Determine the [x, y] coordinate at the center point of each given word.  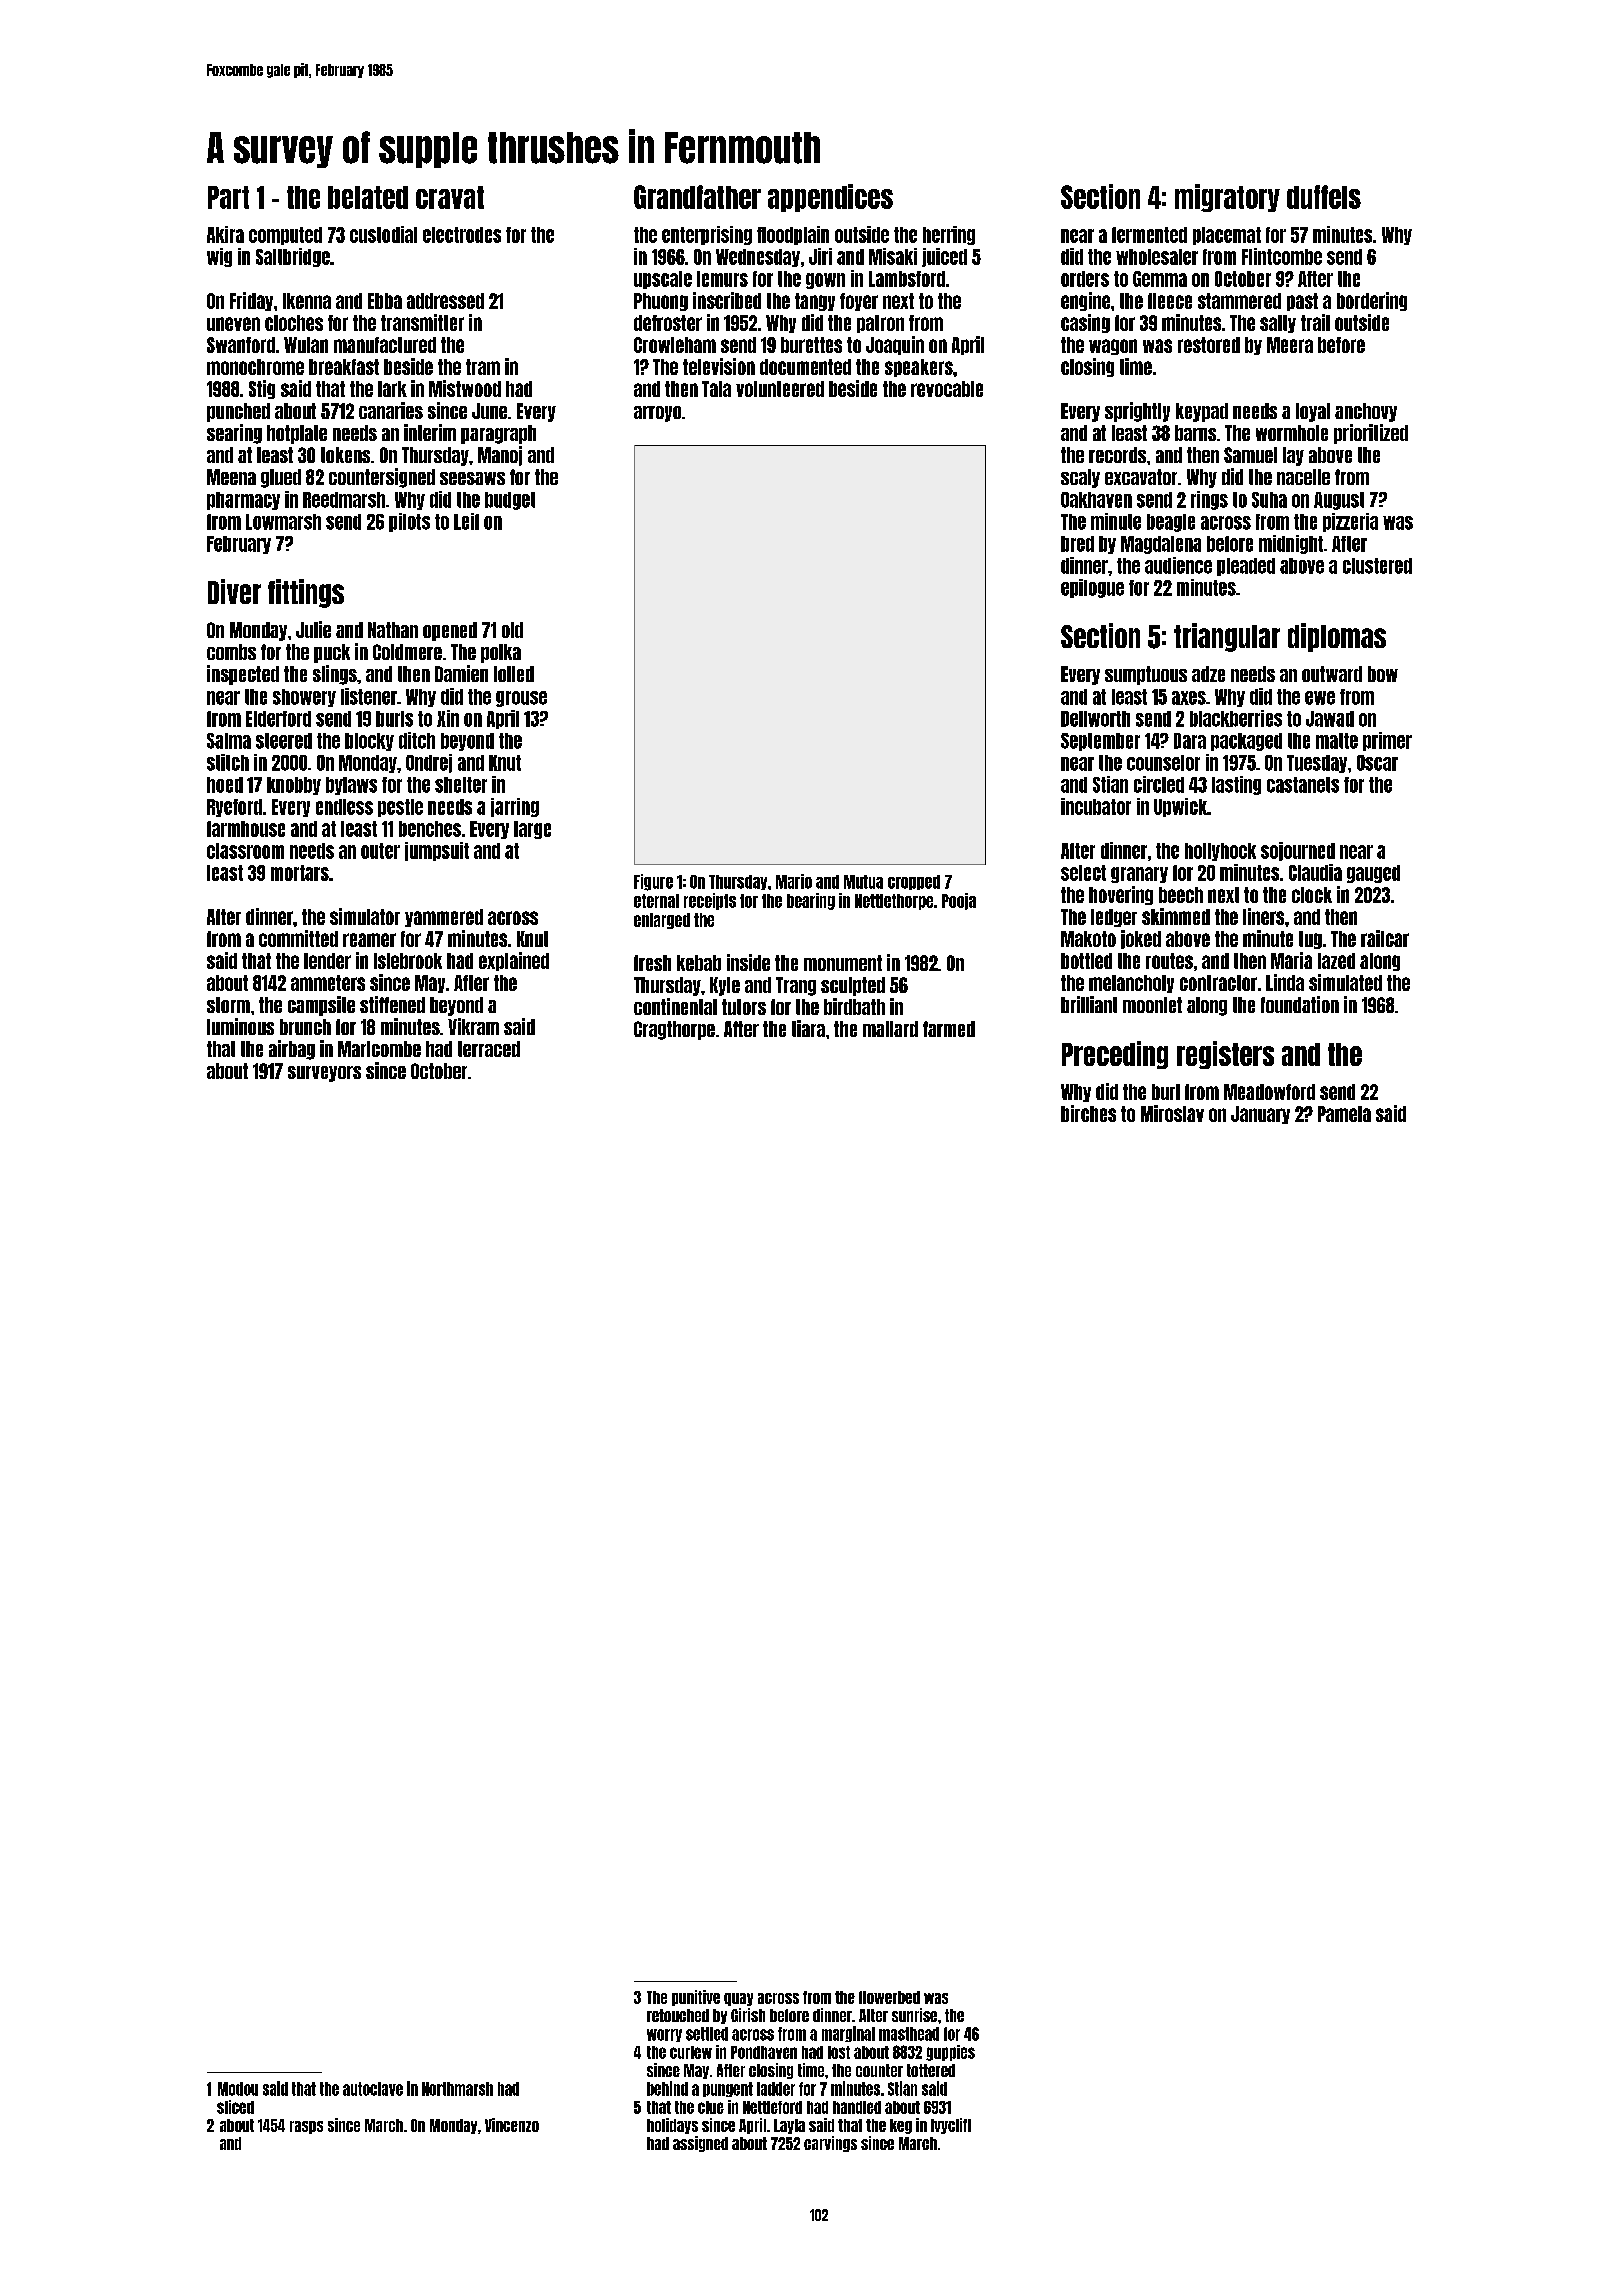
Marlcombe [379, 1049]
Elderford [278, 719]
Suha [1269, 500]
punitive [696, 1998]
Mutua [863, 882]
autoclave [373, 2089]
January [1260, 1115]
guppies [950, 2053]
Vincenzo [512, 2125]
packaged [1246, 742]
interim [430, 432]
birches [1088, 1113]
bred [1077, 544]
